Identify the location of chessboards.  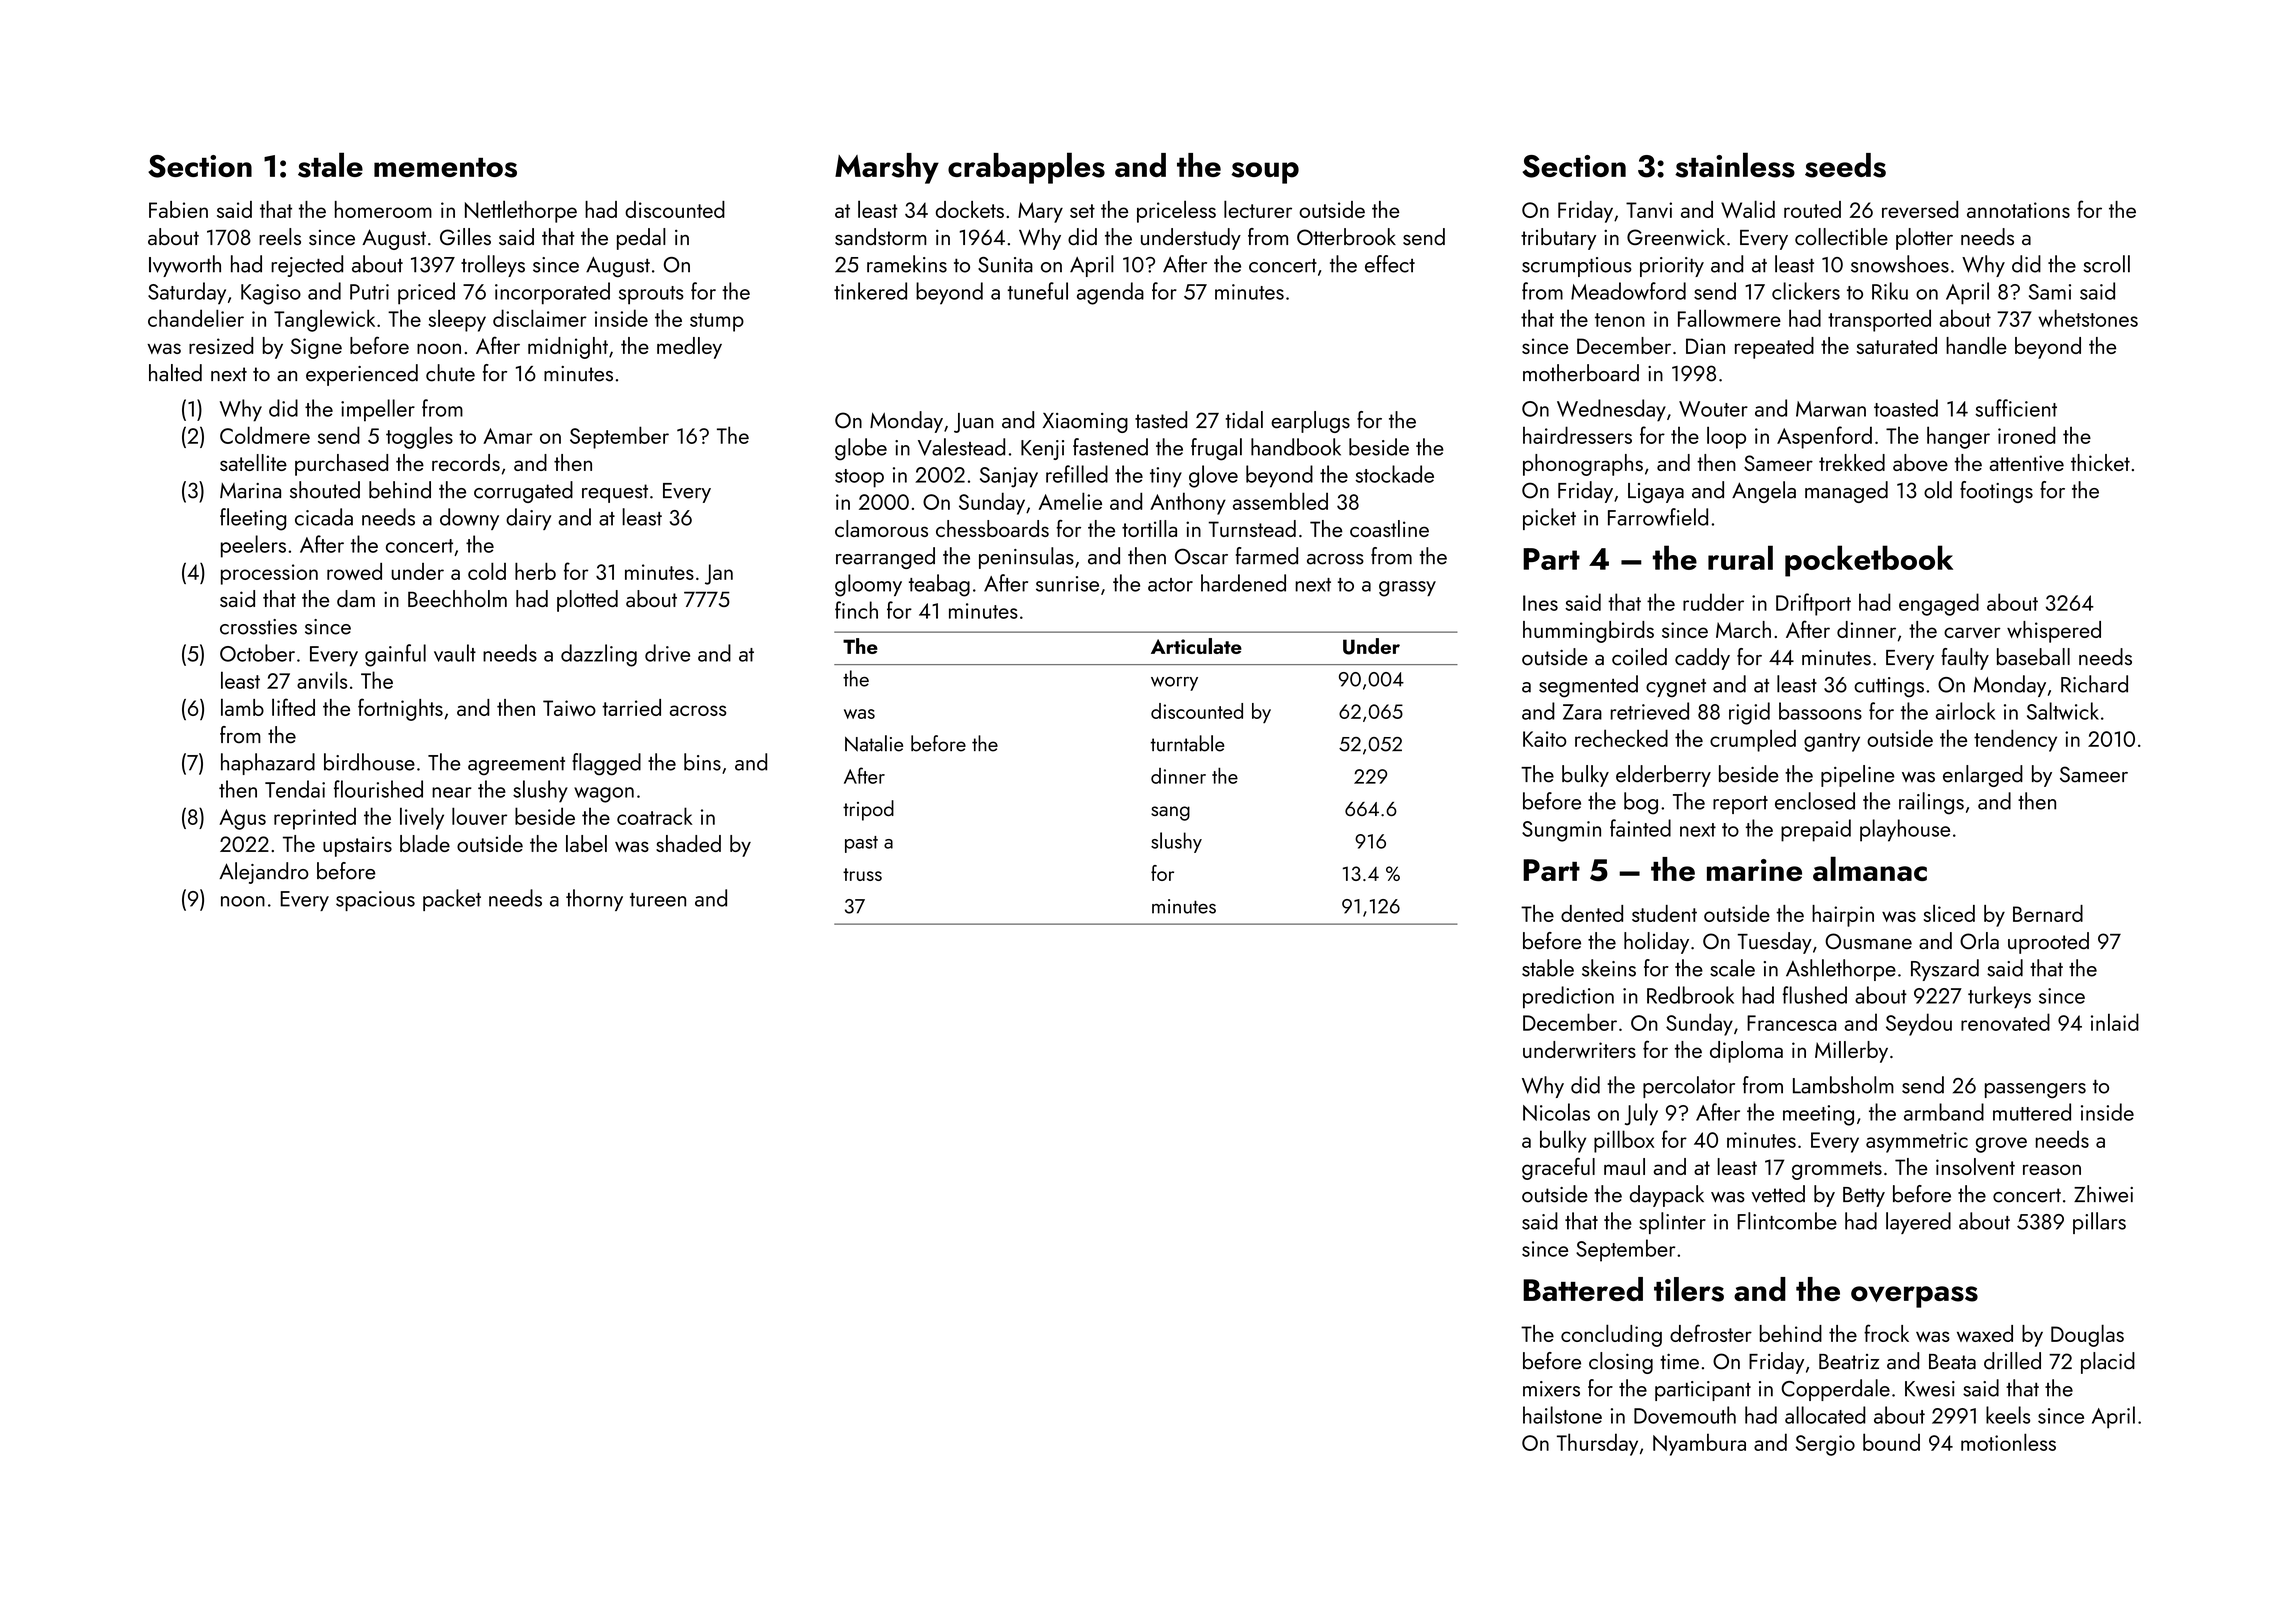
(992, 528).
